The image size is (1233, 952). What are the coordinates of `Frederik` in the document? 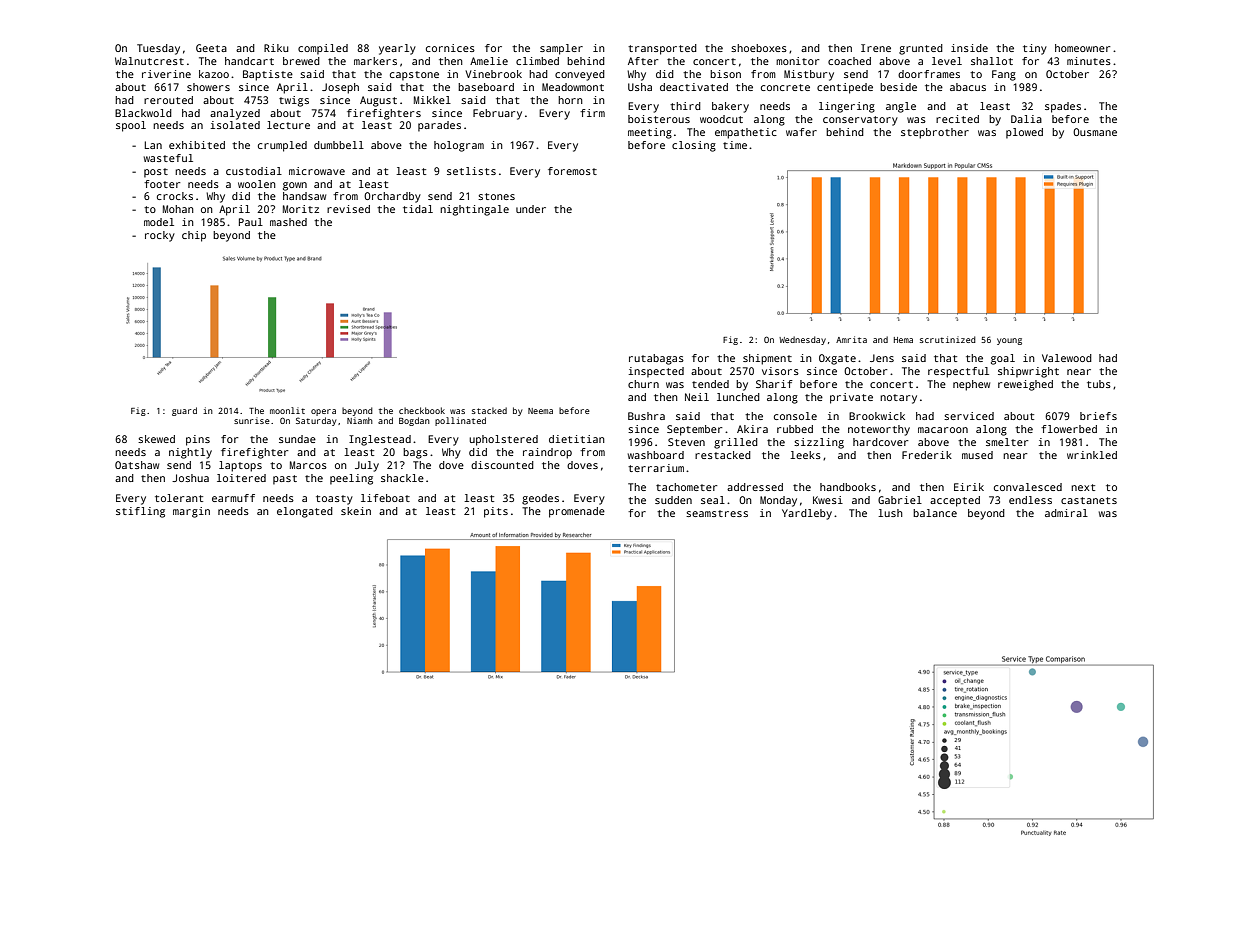 It's located at (927, 455).
